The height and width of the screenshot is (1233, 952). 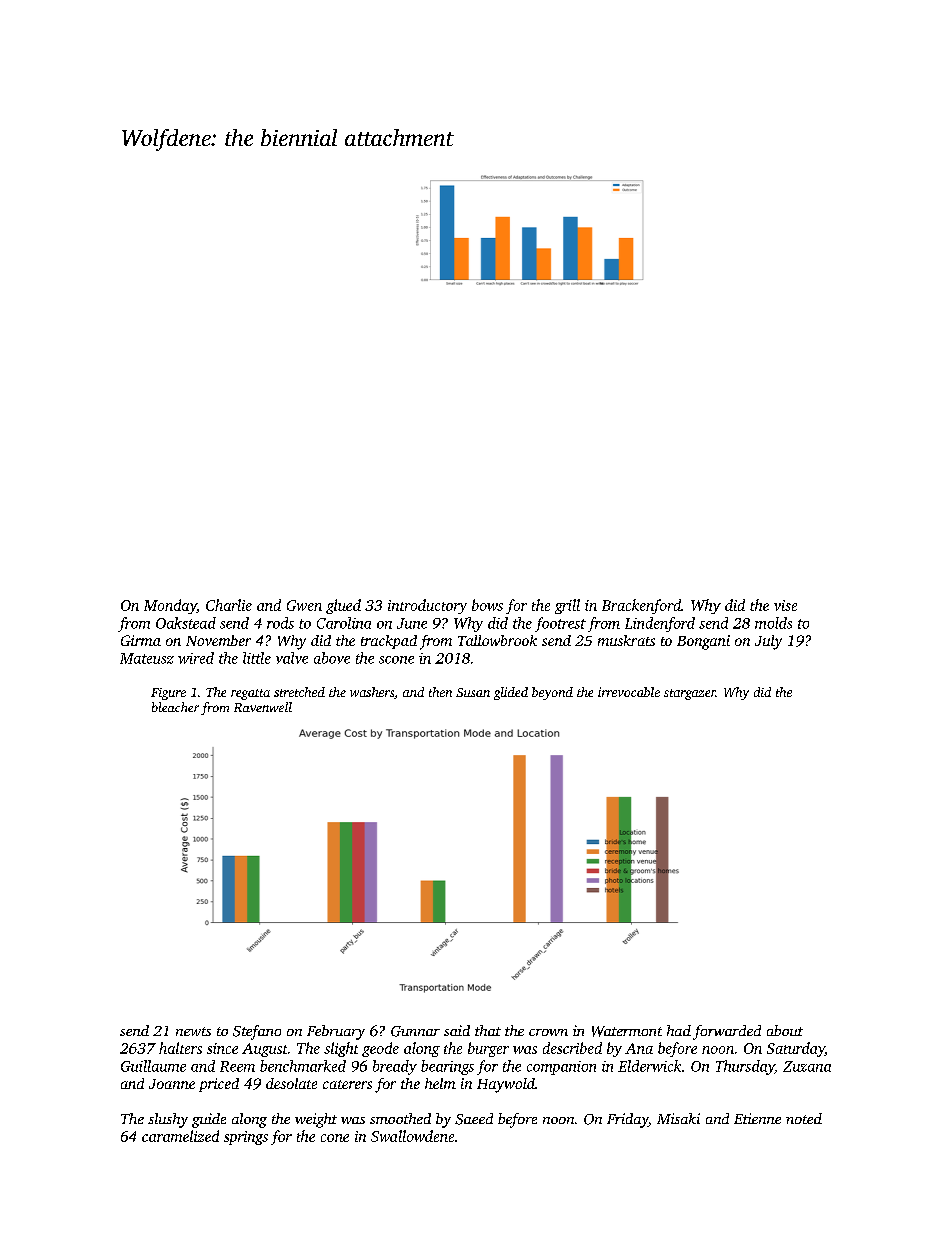 I want to click on newts, so click(x=193, y=1031).
